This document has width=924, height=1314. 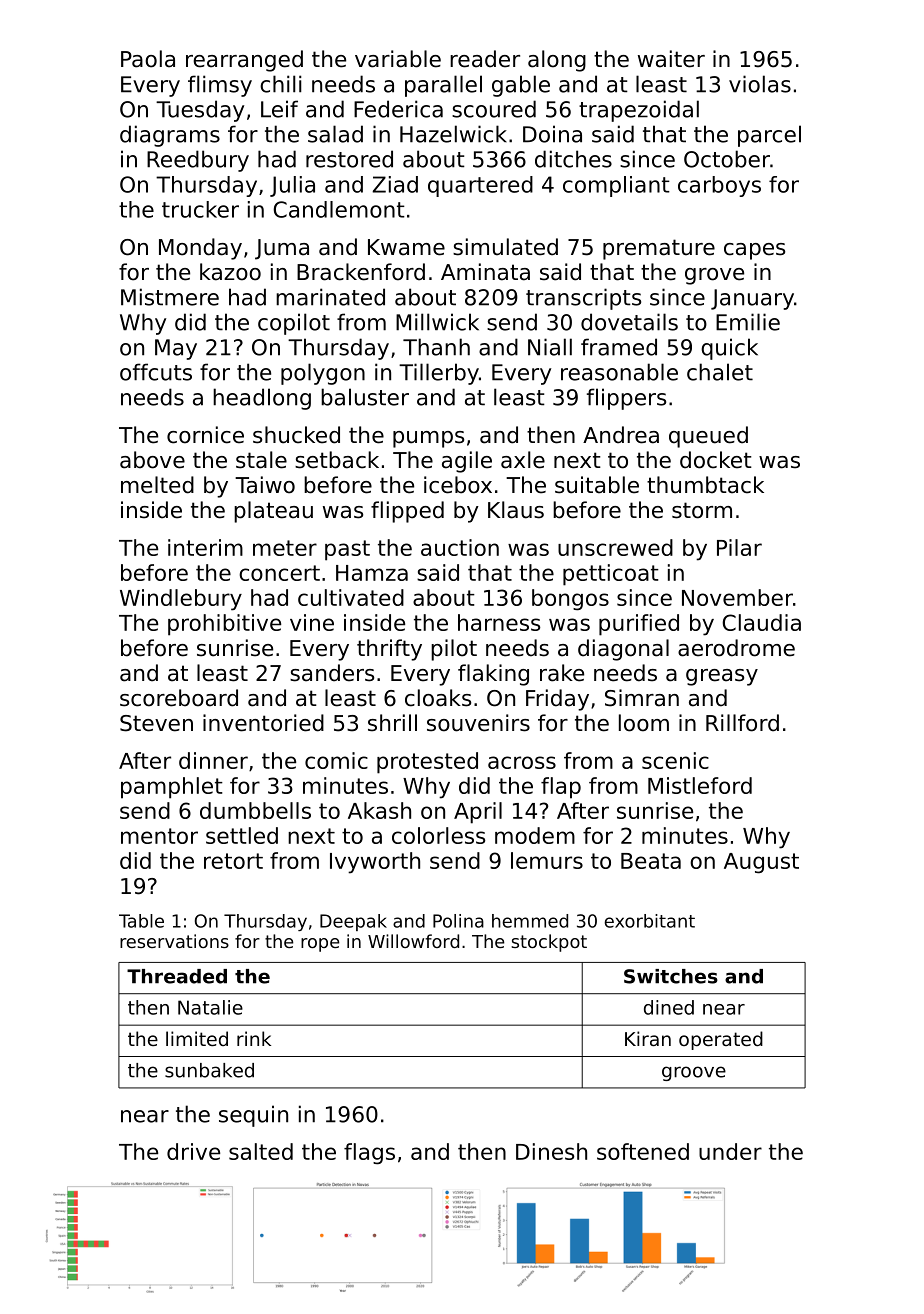 What do you see at coordinates (177, 976) in the document?
I see `Threaded` at bounding box center [177, 976].
